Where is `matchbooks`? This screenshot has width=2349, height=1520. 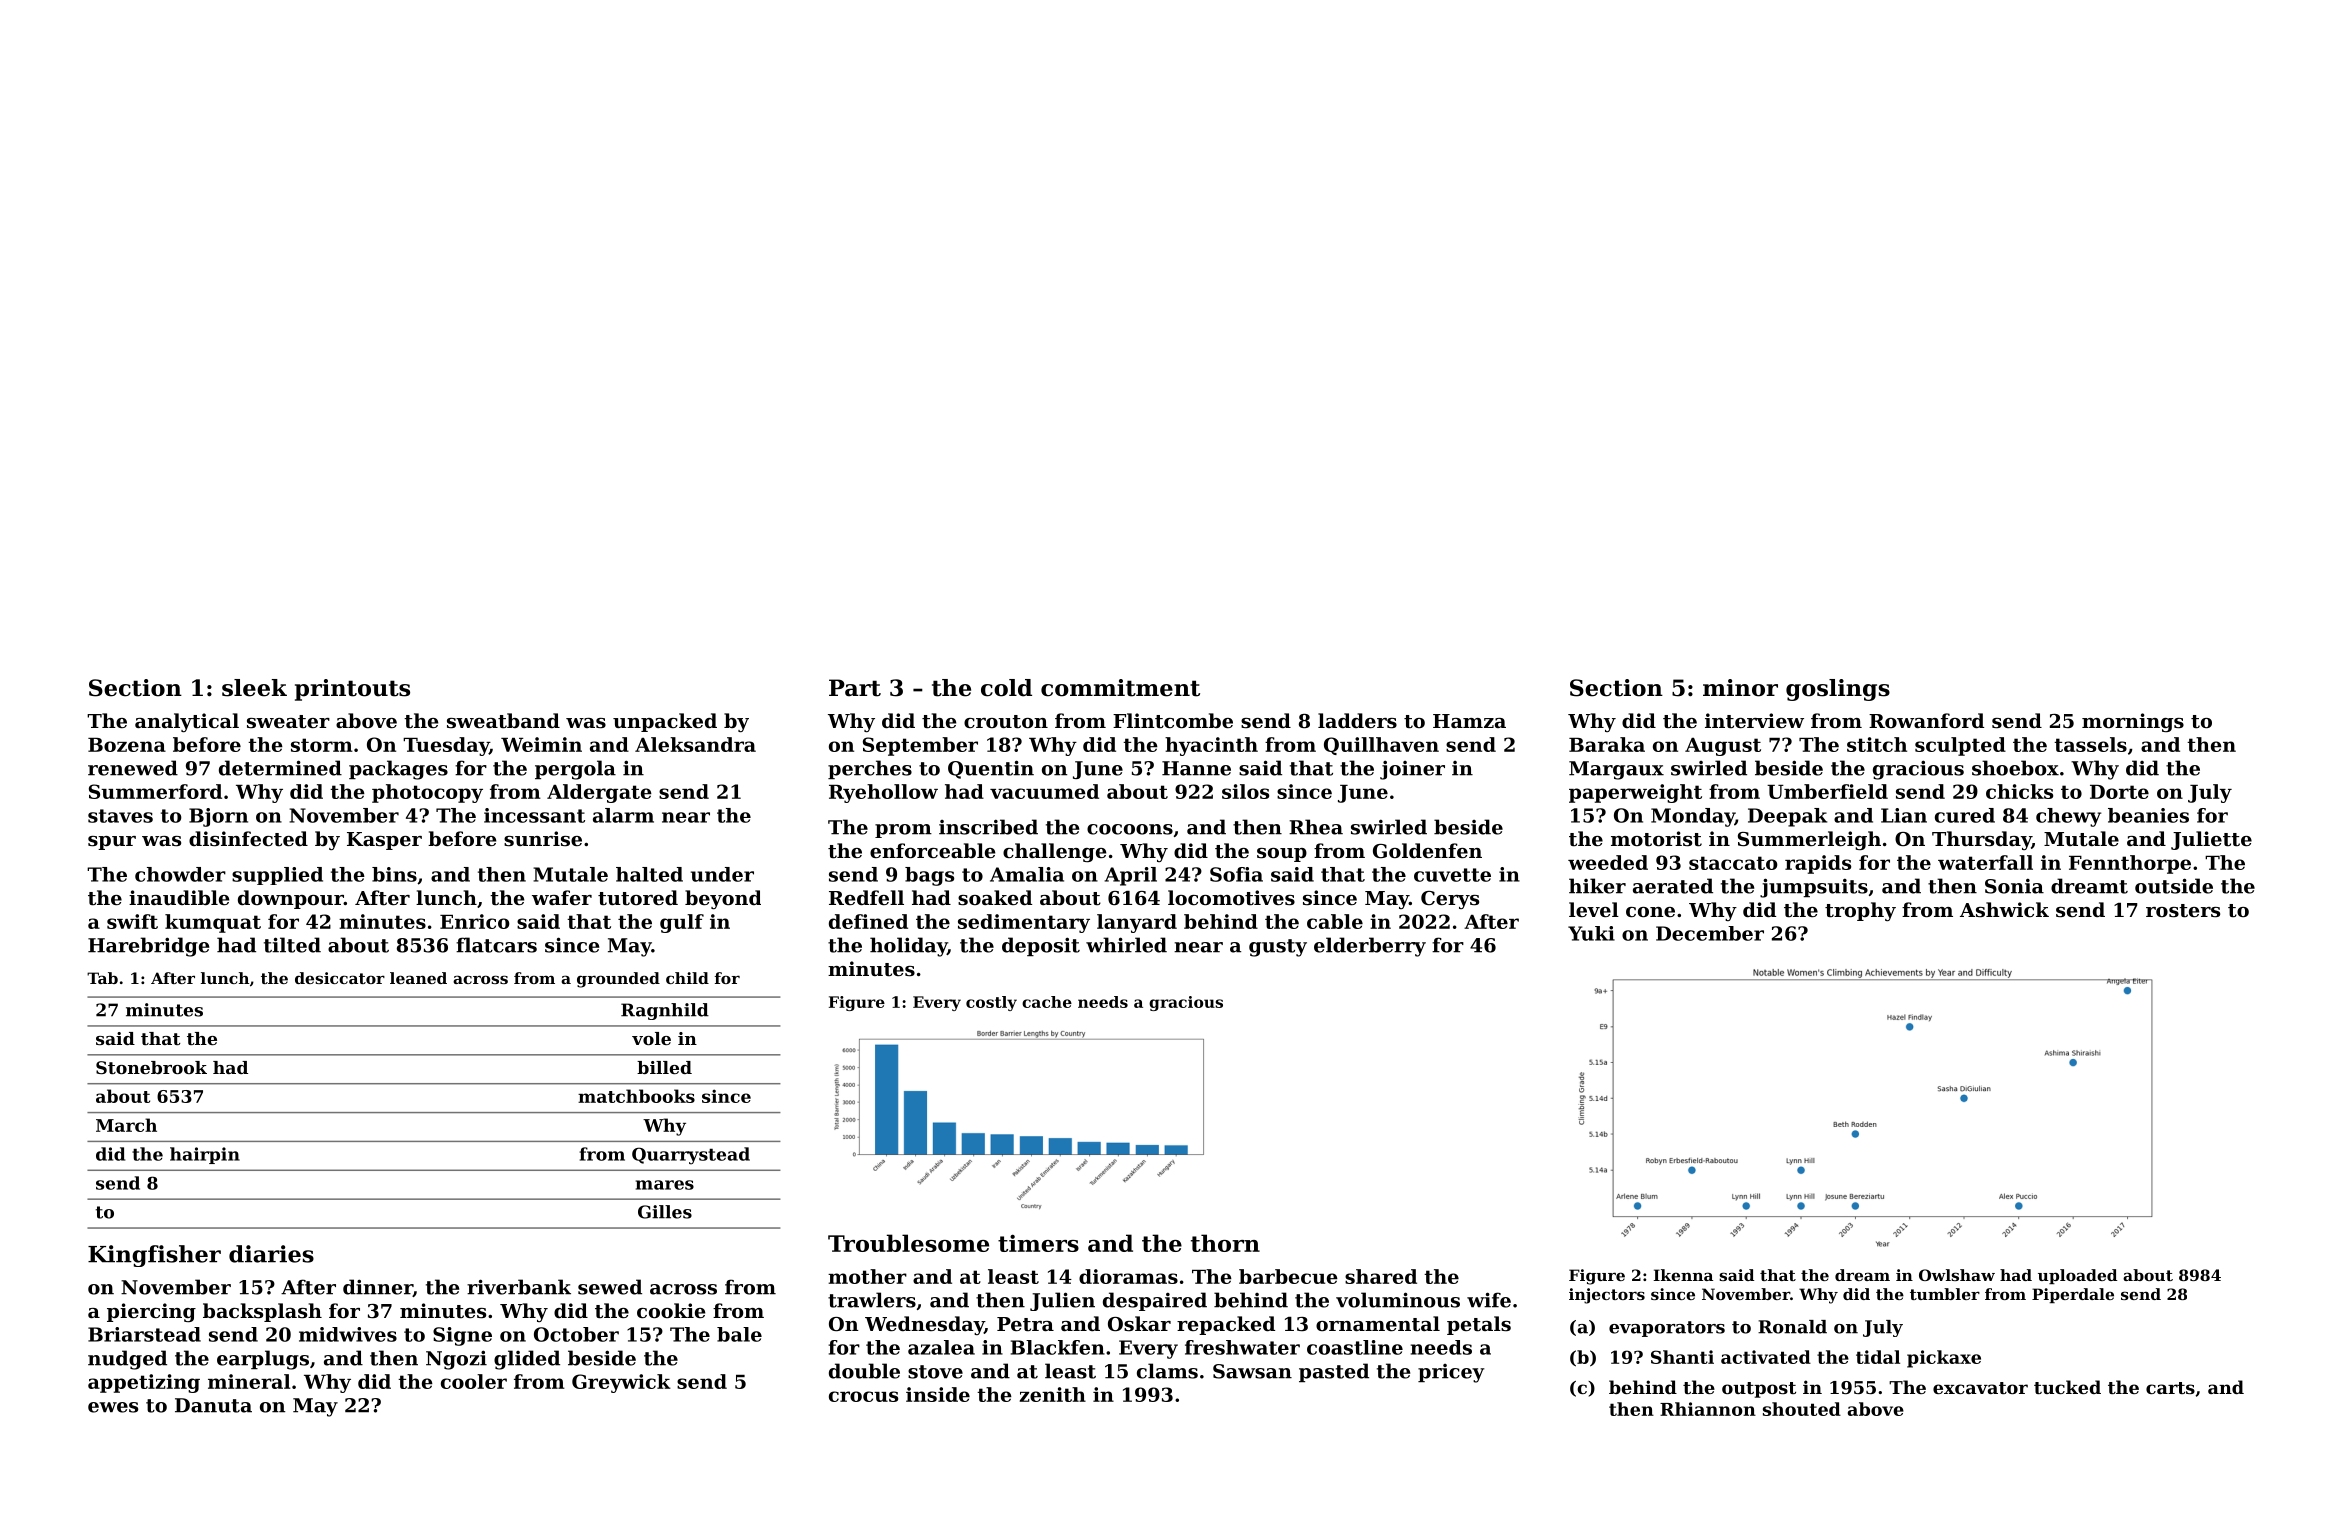
matchbooks is located at coordinates (636, 1096).
